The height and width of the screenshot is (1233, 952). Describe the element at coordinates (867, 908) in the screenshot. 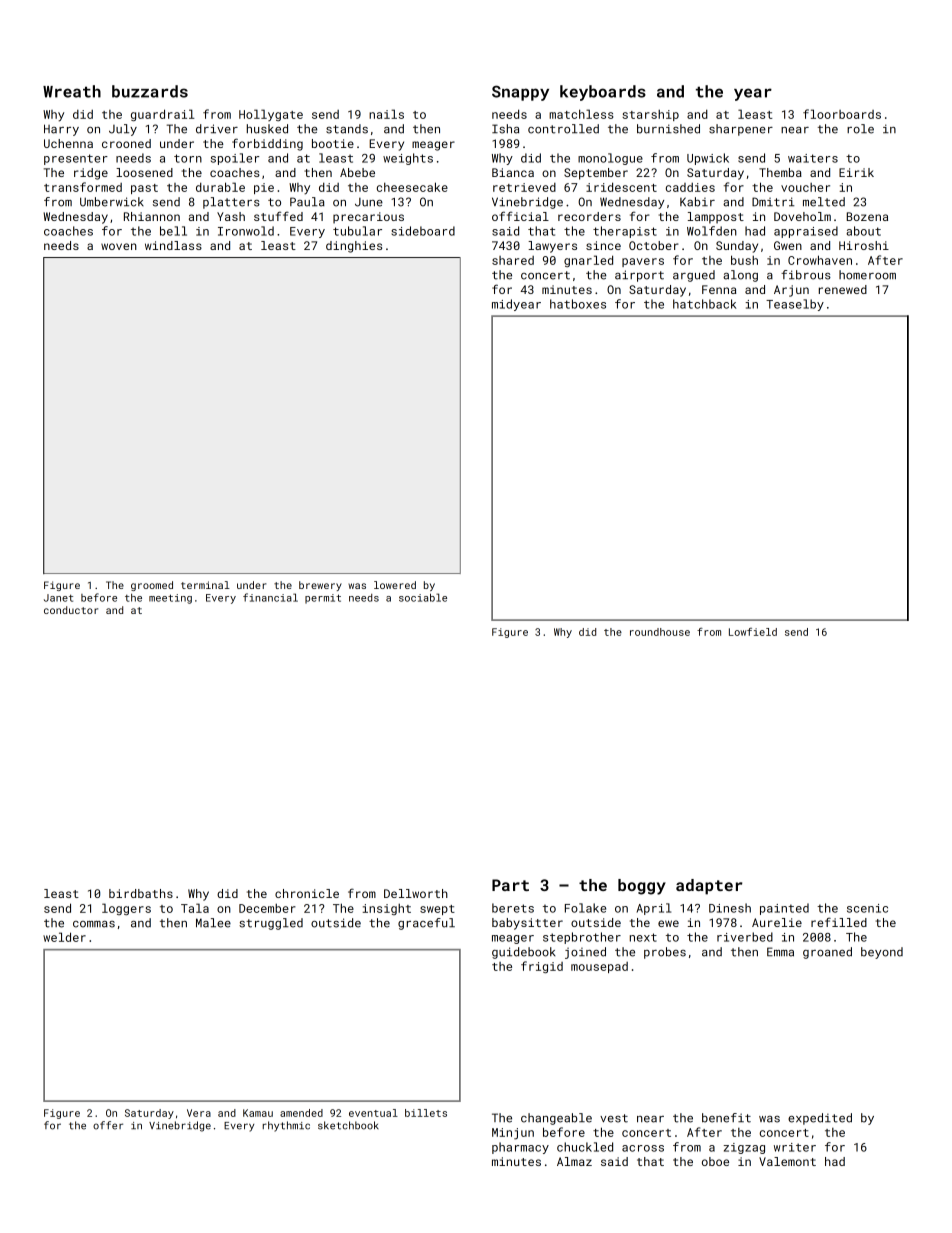

I see `scenic` at that location.
